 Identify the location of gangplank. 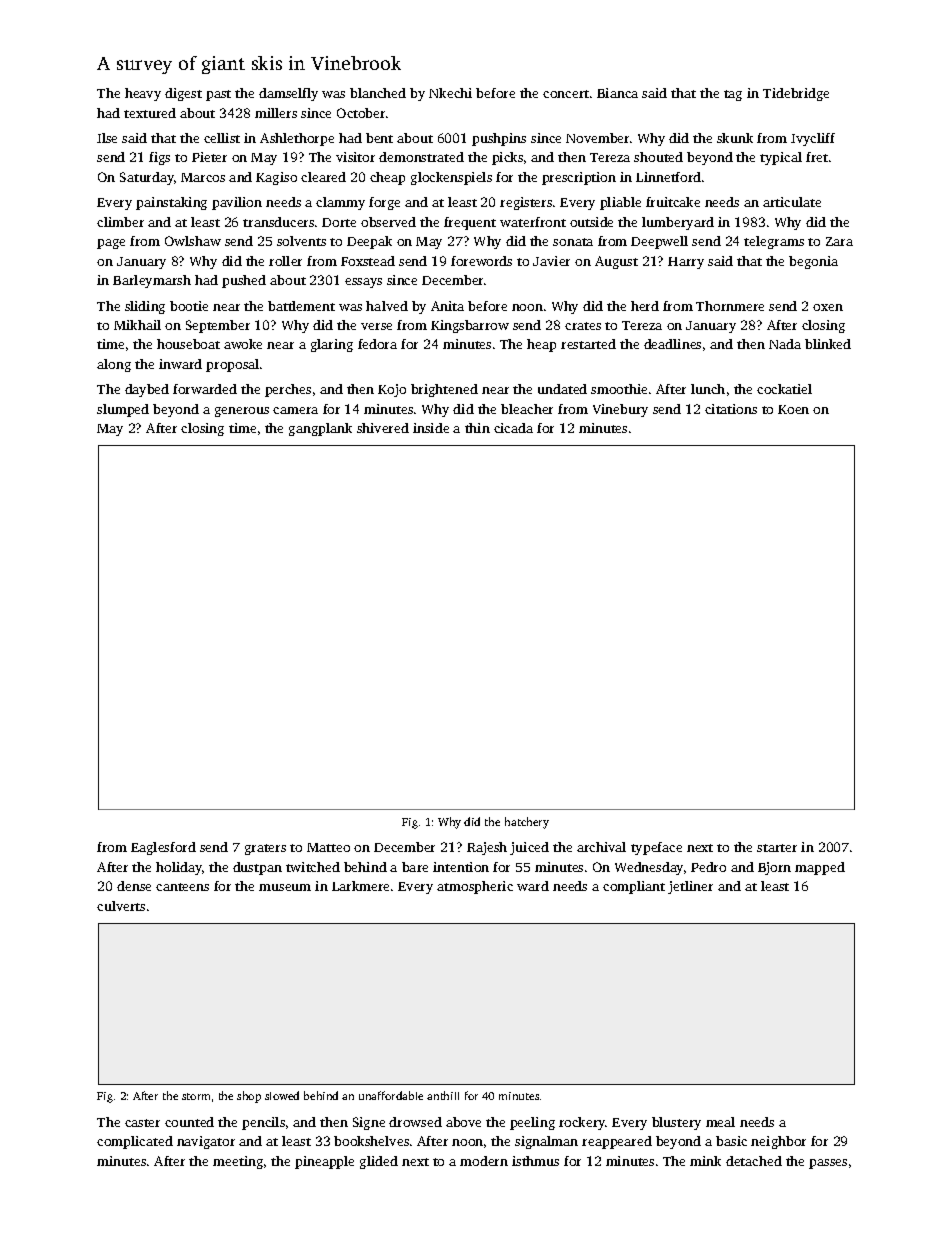
(320, 429).
